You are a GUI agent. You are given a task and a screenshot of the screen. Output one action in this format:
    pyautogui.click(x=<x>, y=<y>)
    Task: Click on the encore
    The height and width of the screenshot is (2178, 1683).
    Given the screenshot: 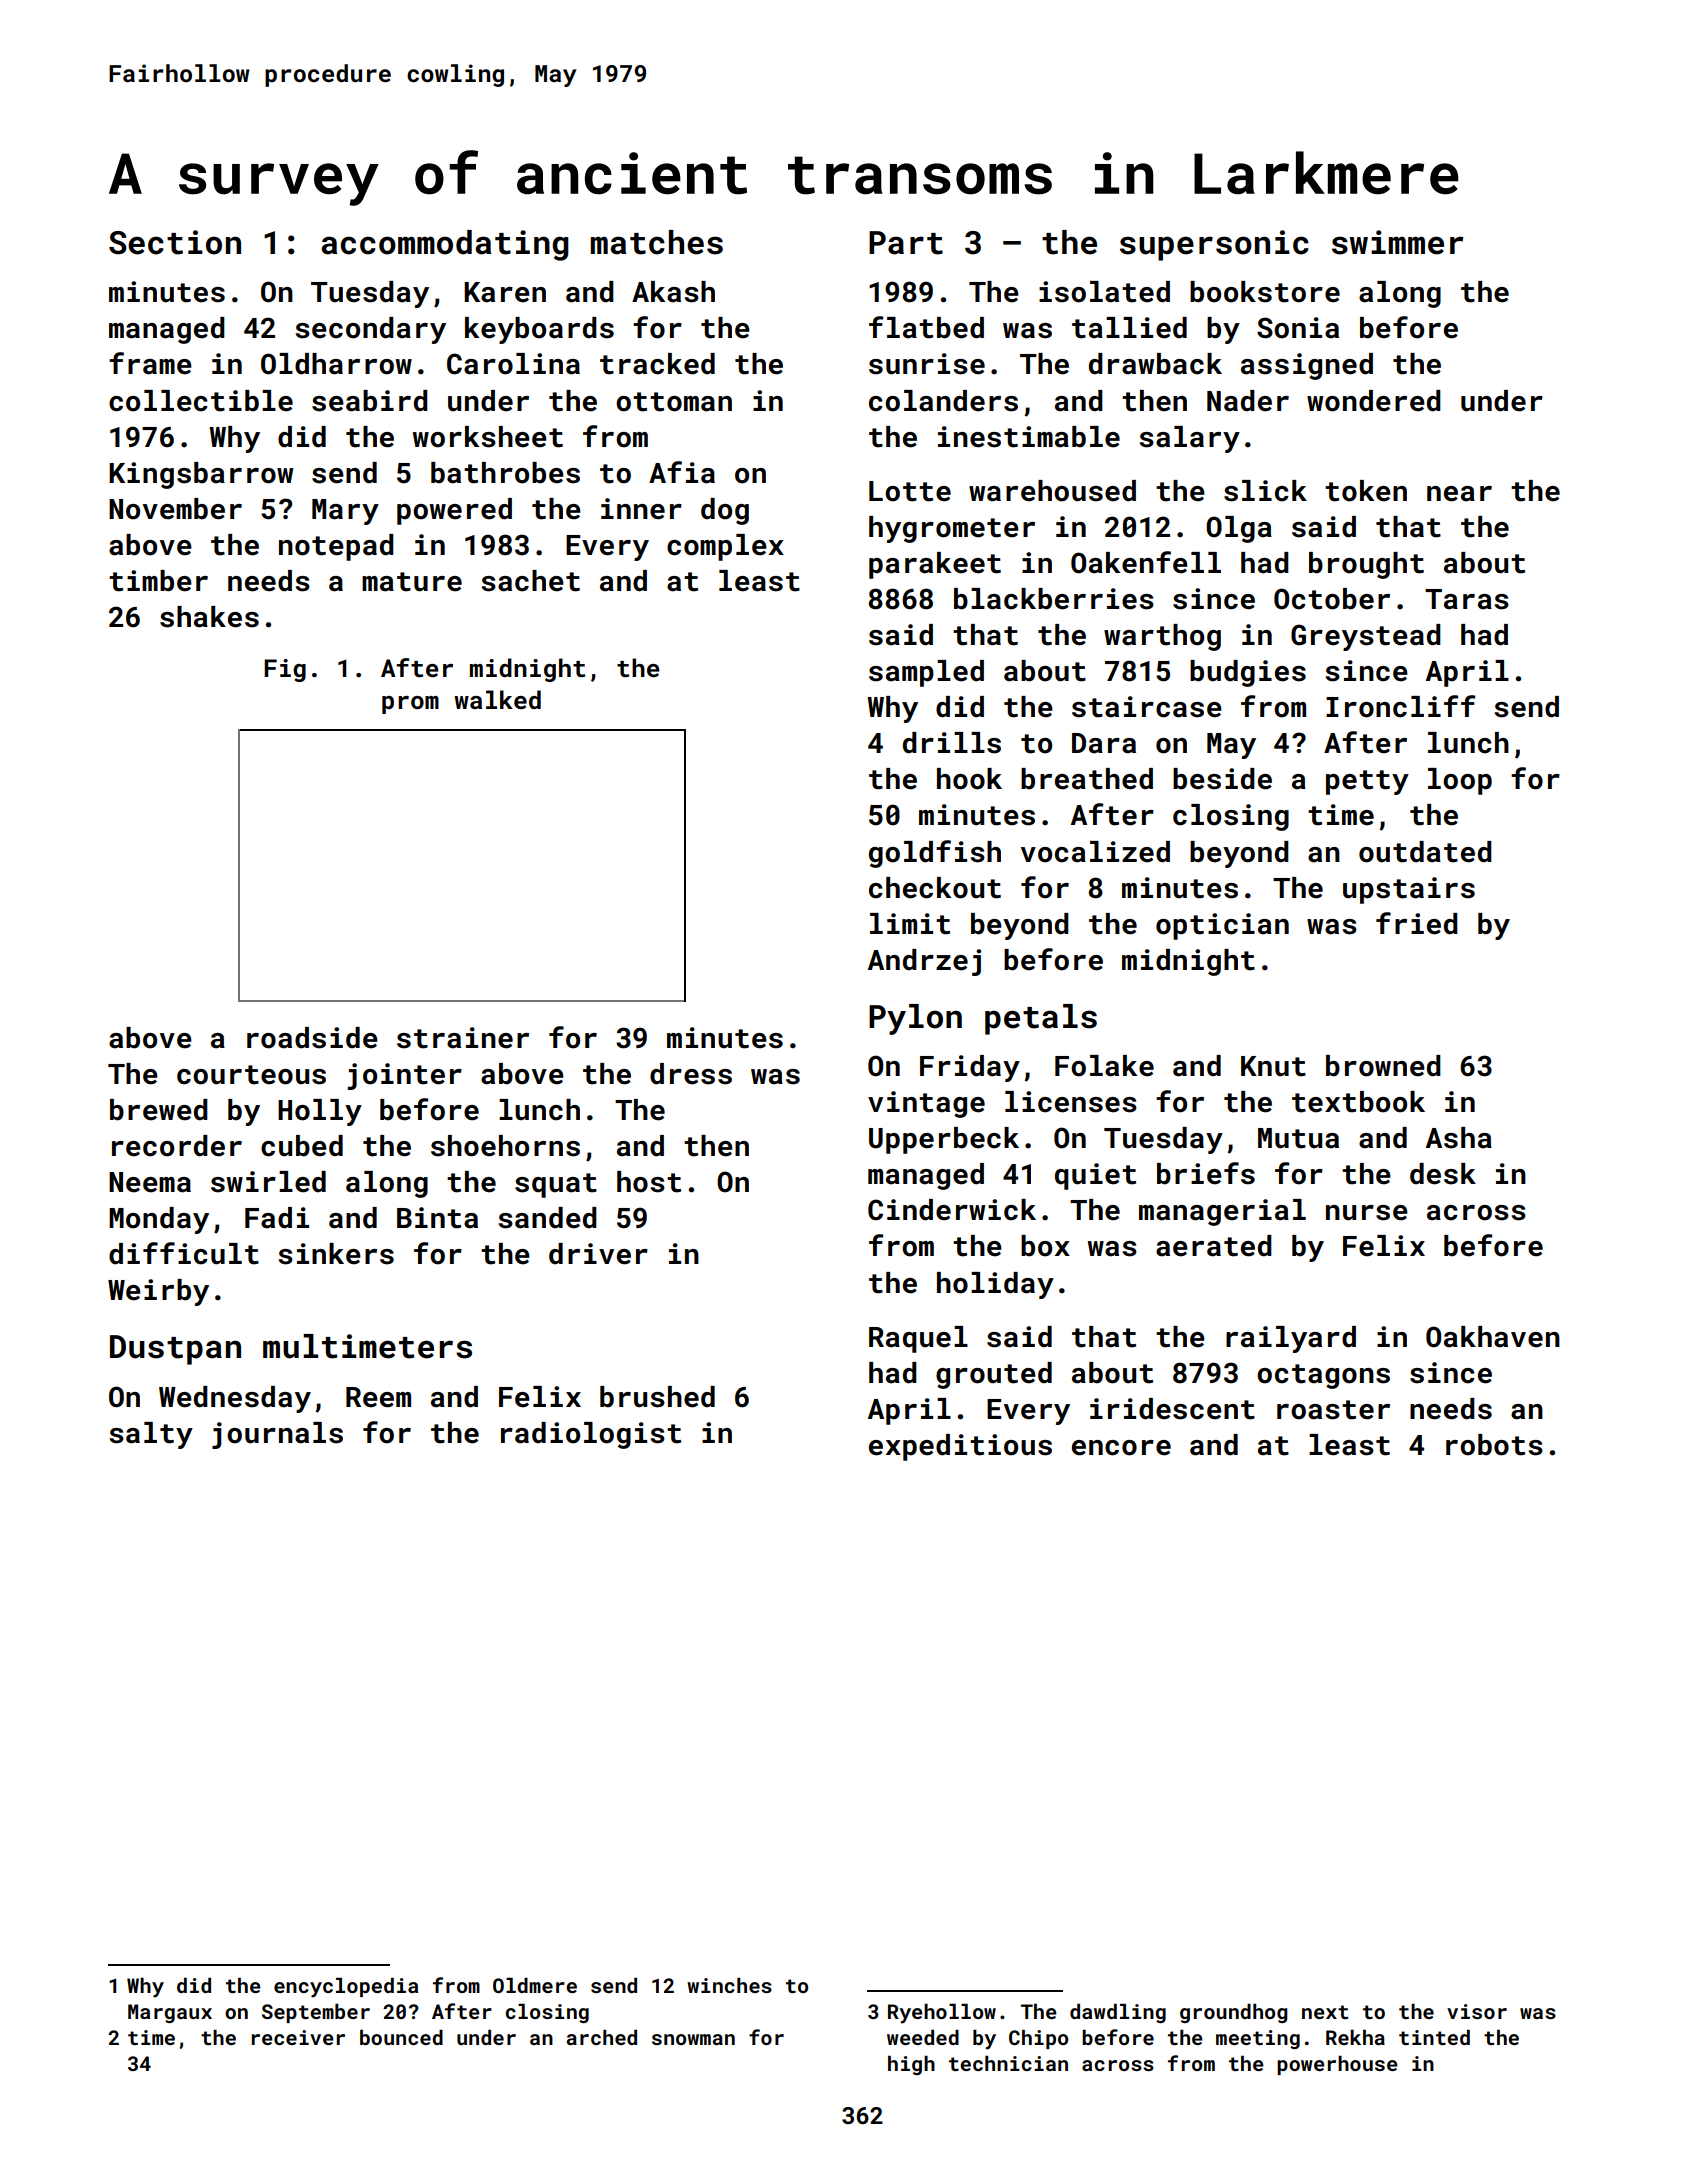 What is the action you would take?
    pyautogui.click(x=1121, y=1448)
